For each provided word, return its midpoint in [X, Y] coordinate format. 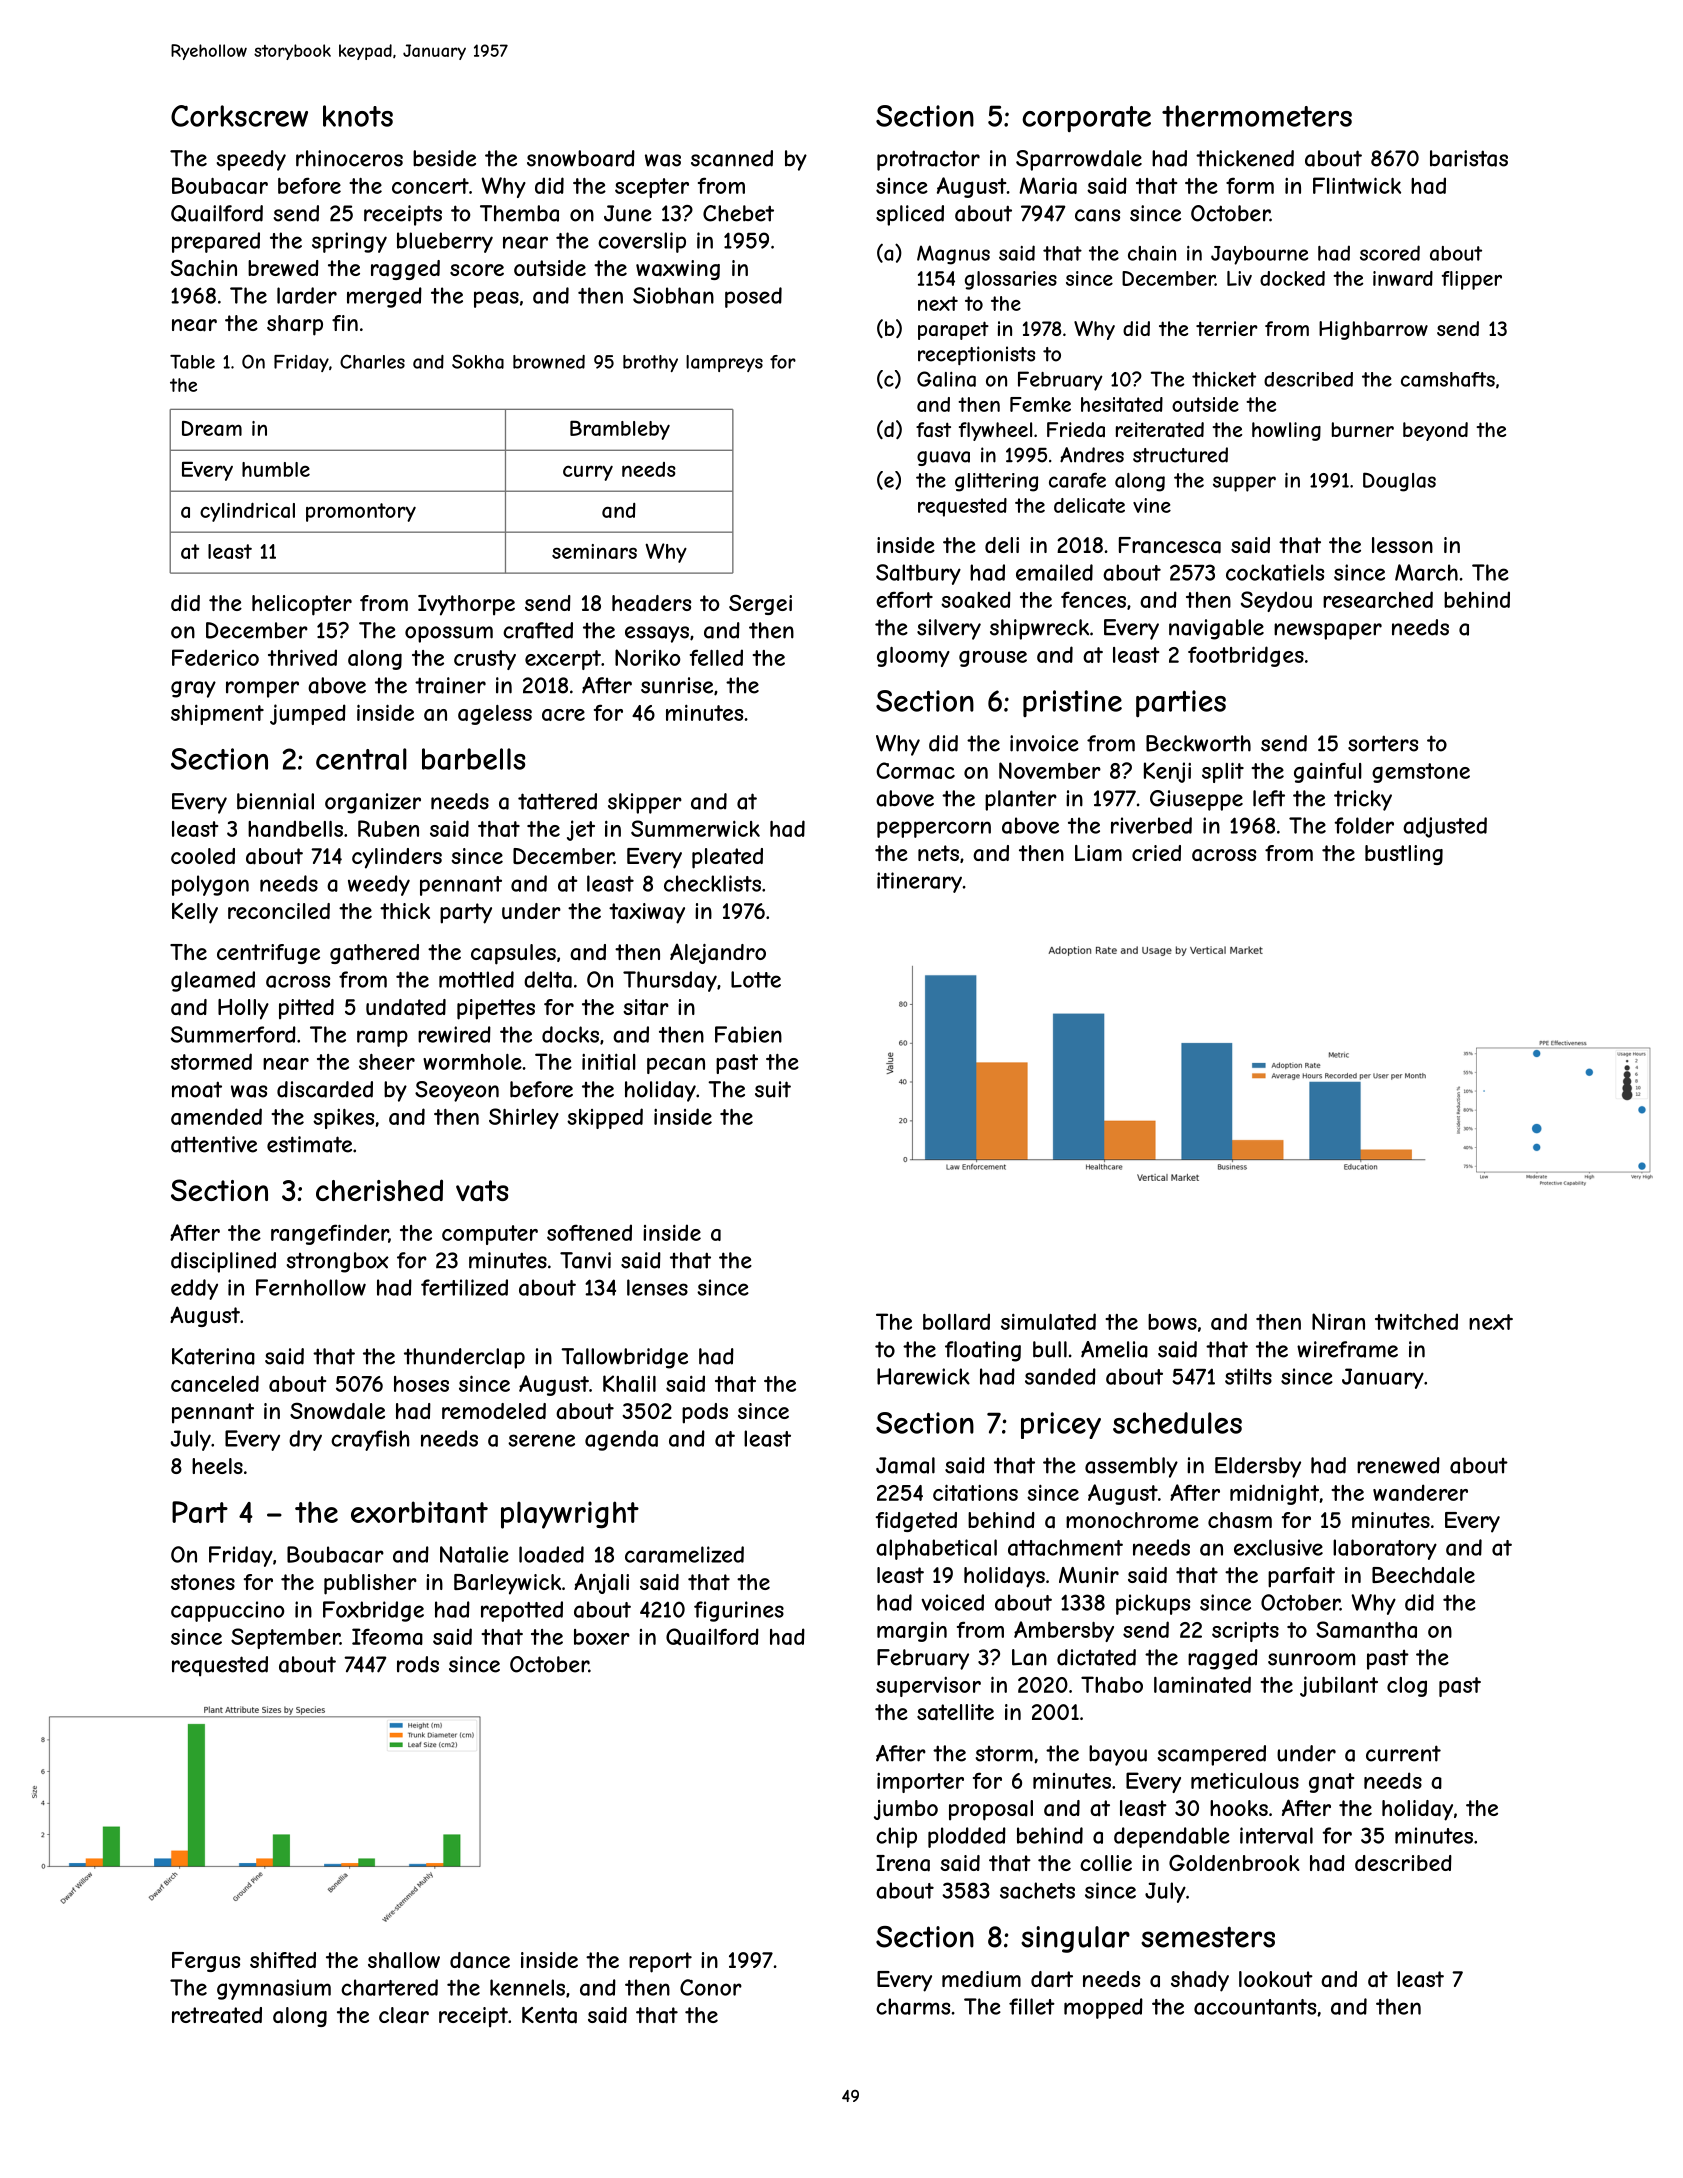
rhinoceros [349, 158]
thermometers [1257, 116]
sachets [1037, 1890]
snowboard [581, 158]
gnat [1331, 1783]
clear [404, 2015]
